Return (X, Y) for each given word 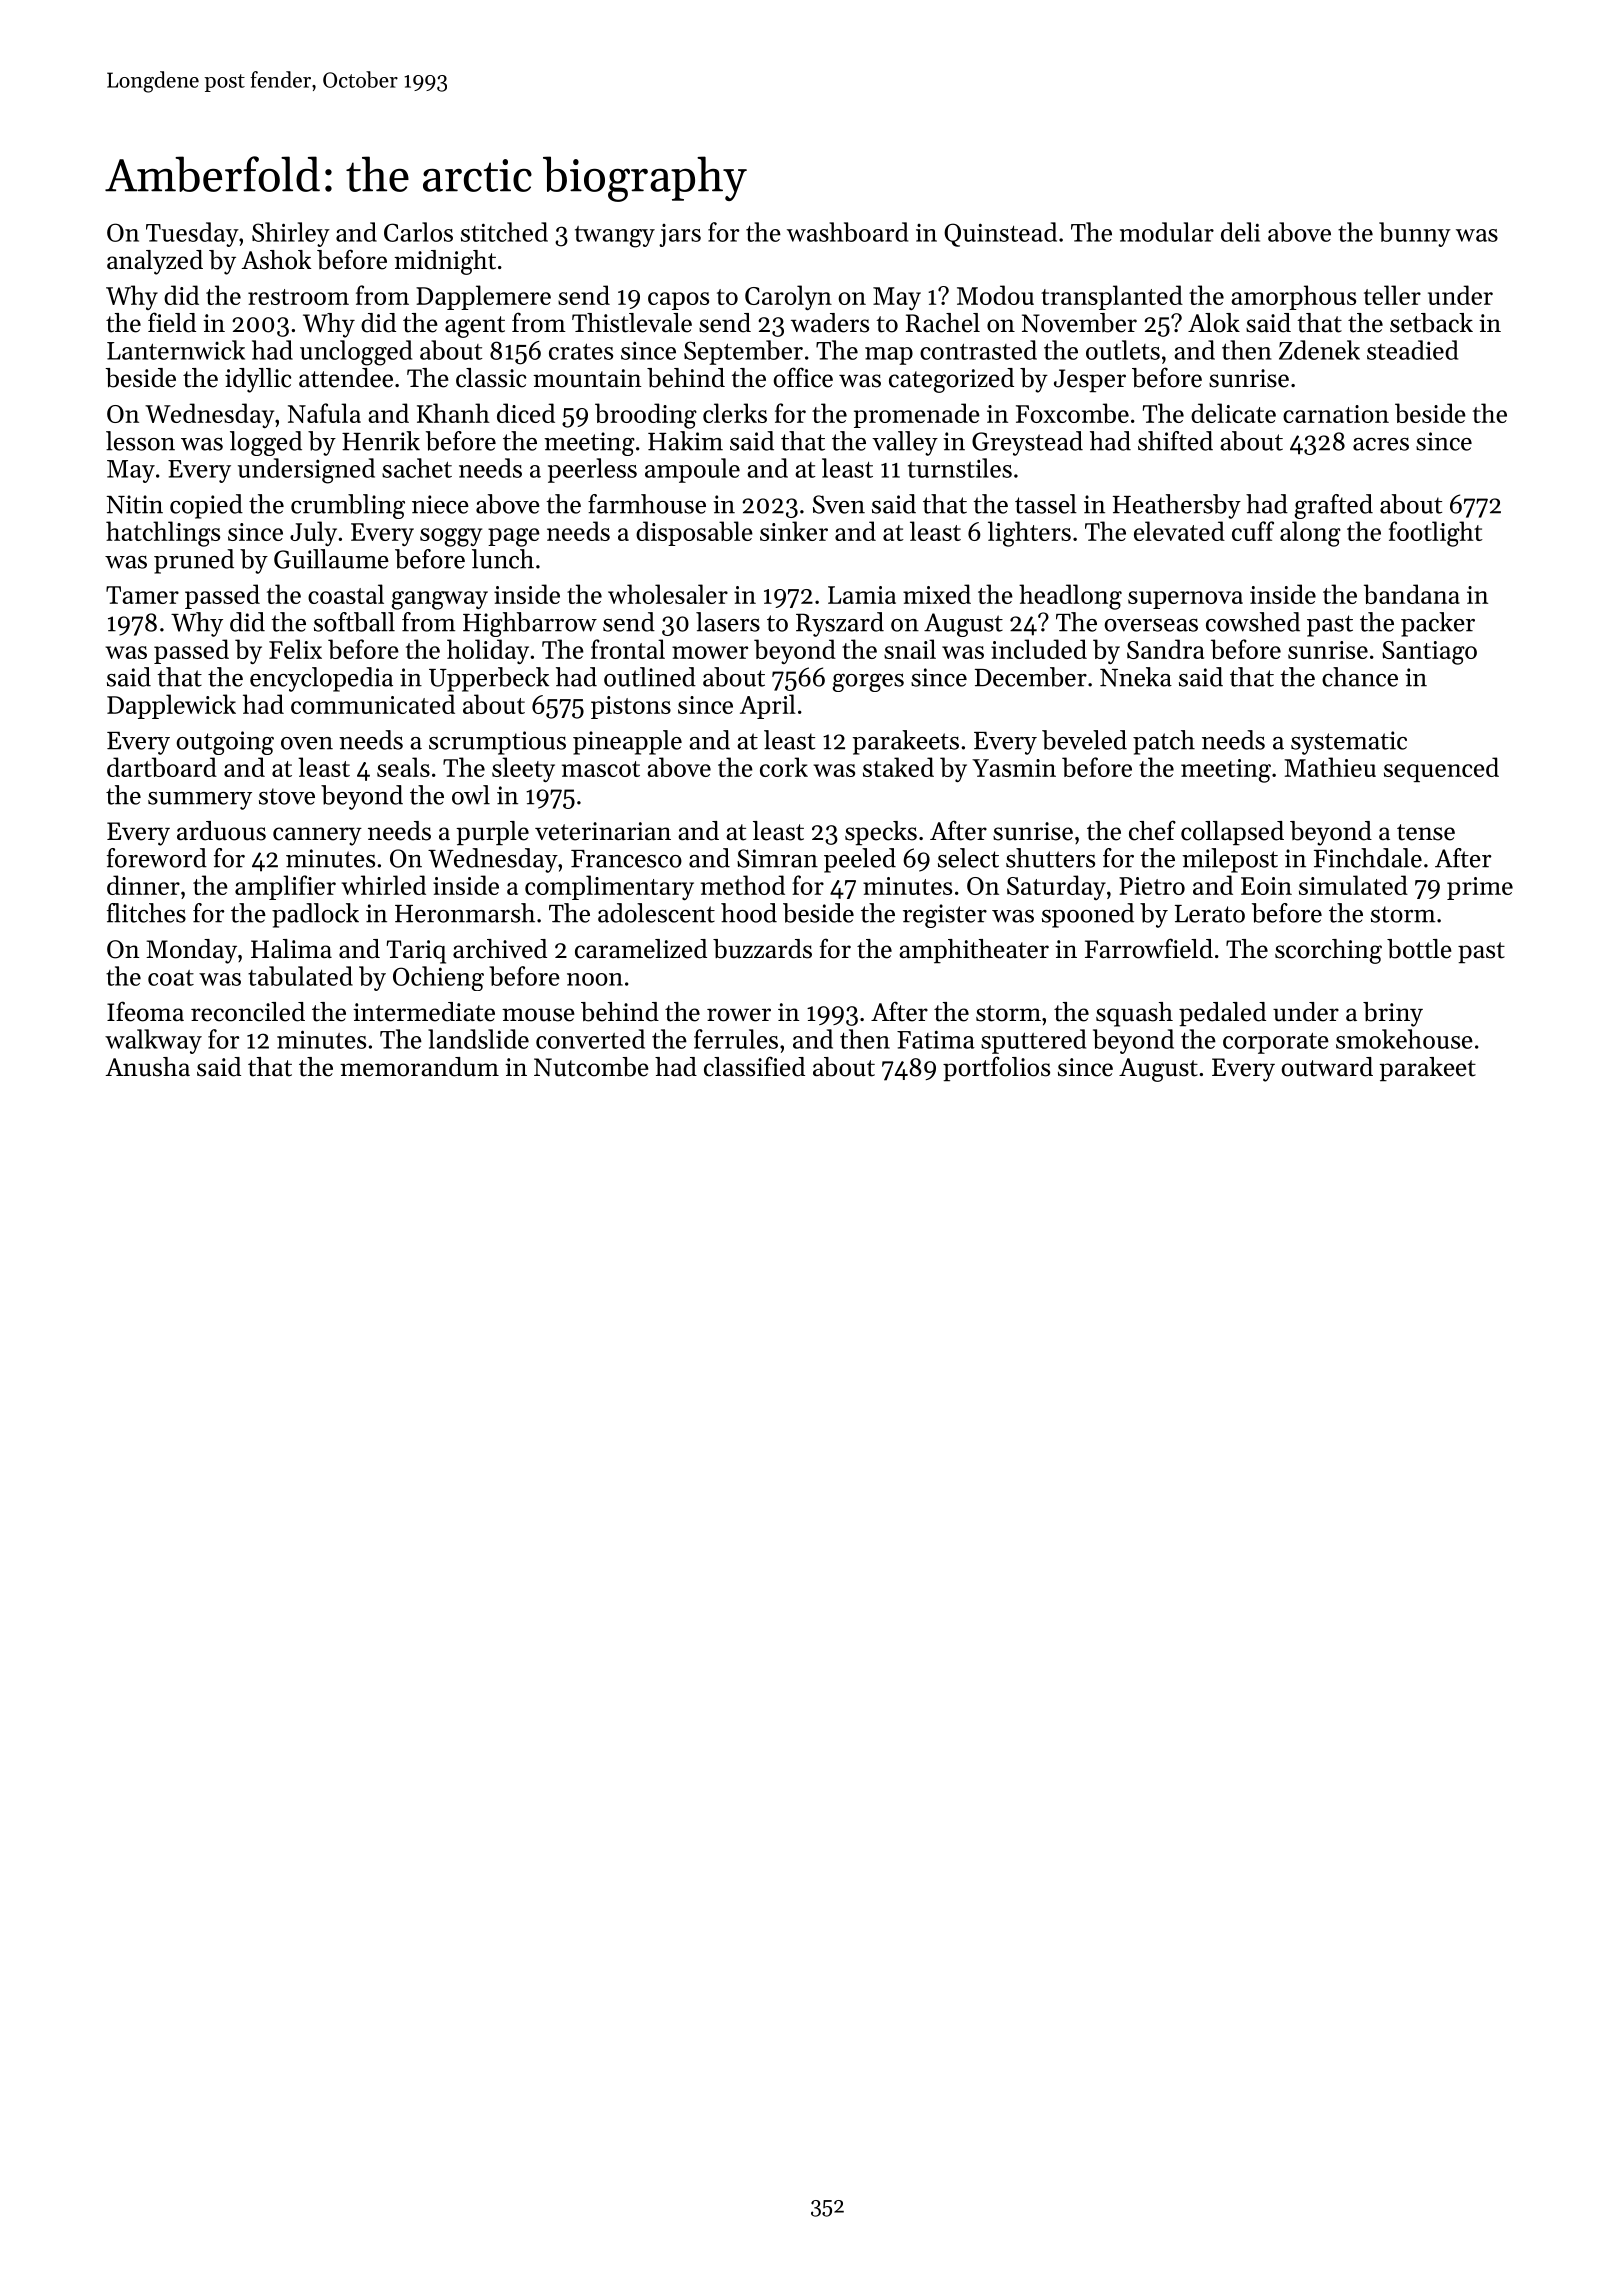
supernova (1185, 600)
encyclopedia (321, 679)
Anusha (148, 1067)
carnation (1336, 414)
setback (1431, 323)
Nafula (324, 413)
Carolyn (788, 297)
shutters (1050, 858)
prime (1480, 888)
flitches (146, 913)
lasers (728, 622)
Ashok (276, 260)
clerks (735, 413)
